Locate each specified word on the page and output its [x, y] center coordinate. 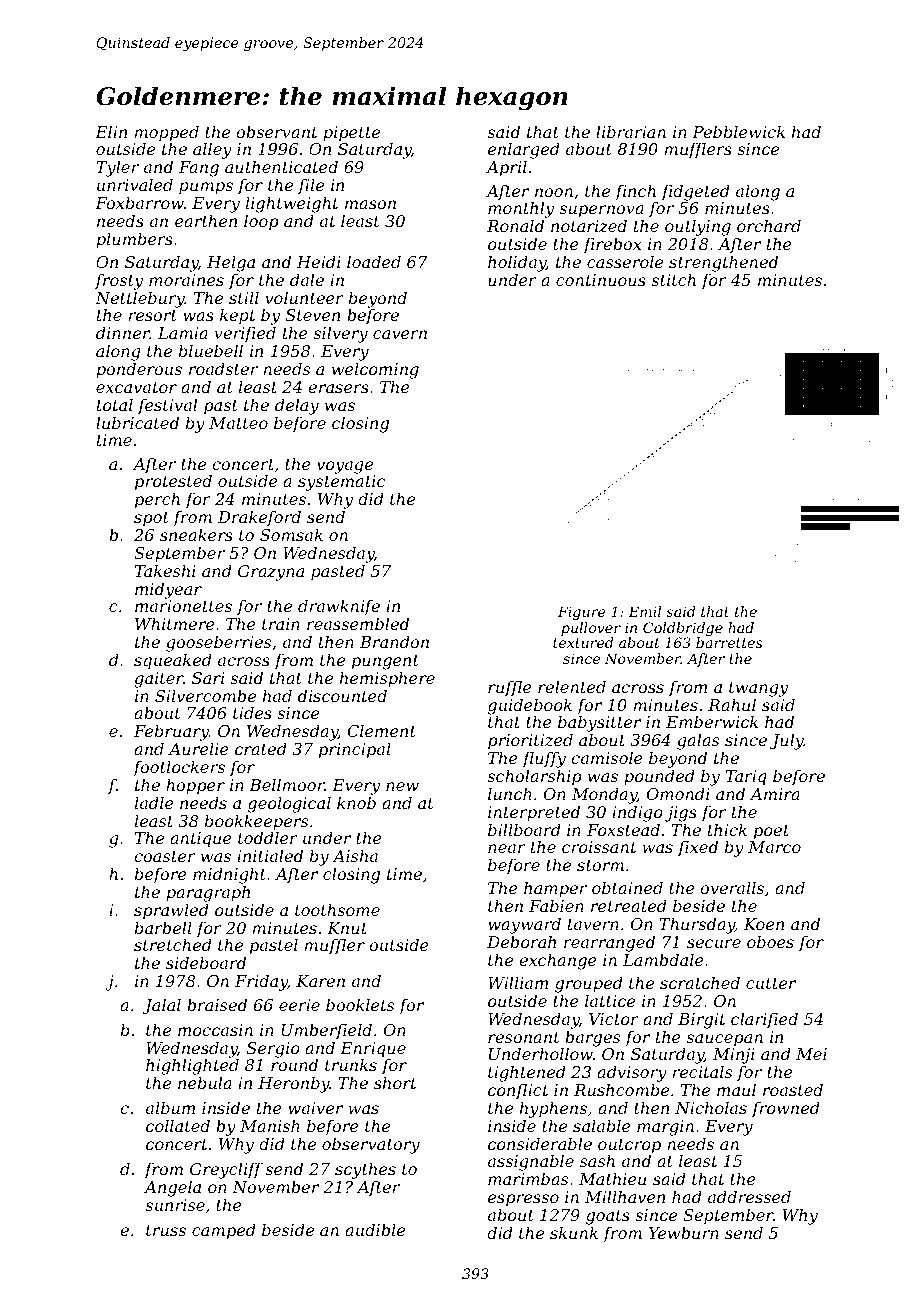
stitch [673, 279]
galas [698, 741]
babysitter [599, 725]
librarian [631, 131]
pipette [351, 134]
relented [572, 686]
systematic [341, 484]
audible [375, 1229]
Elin [111, 131]
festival [167, 406]
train [281, 624]
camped [224, 1231]
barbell [163, 927]
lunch [510, 793]
